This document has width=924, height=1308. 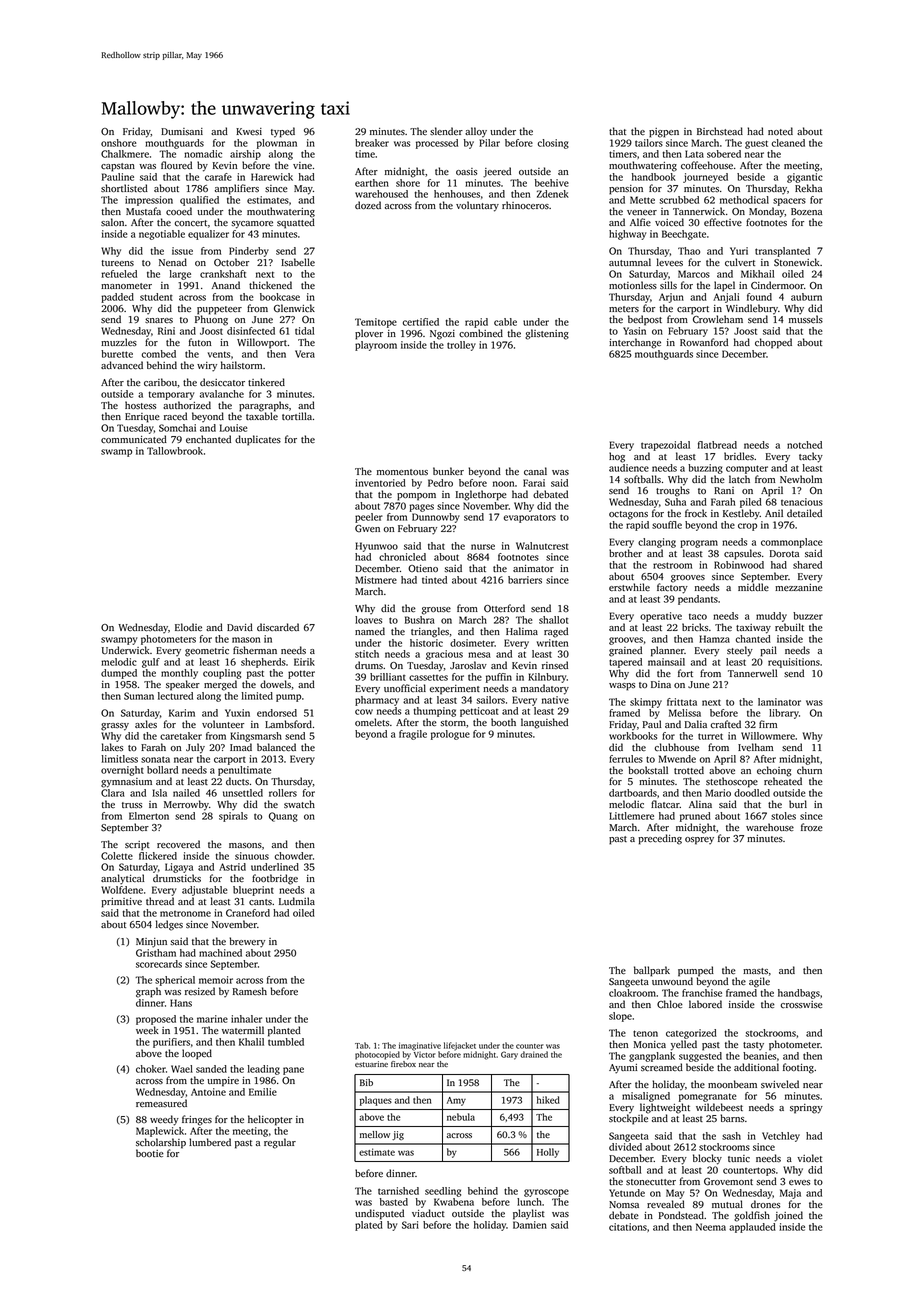 I want to click on Bozena, so click(x=806, y=212).
